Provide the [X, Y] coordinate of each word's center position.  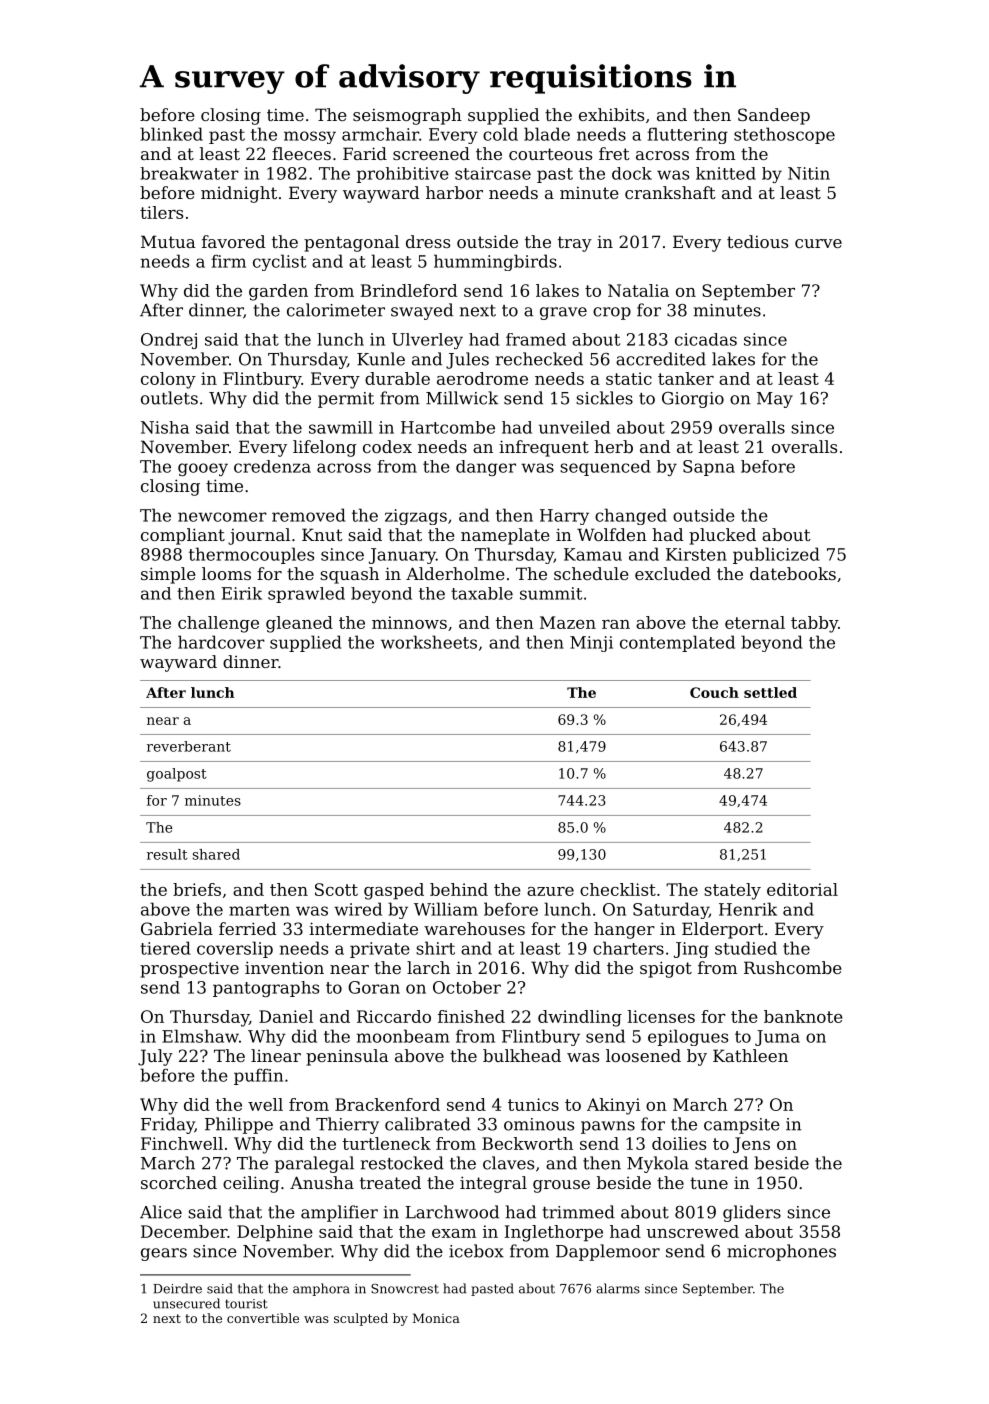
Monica [436, 1318]
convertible [263, 1318]
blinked [171, 134]
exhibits [611, 114]
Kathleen [750, 1055]
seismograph [407, 116]
